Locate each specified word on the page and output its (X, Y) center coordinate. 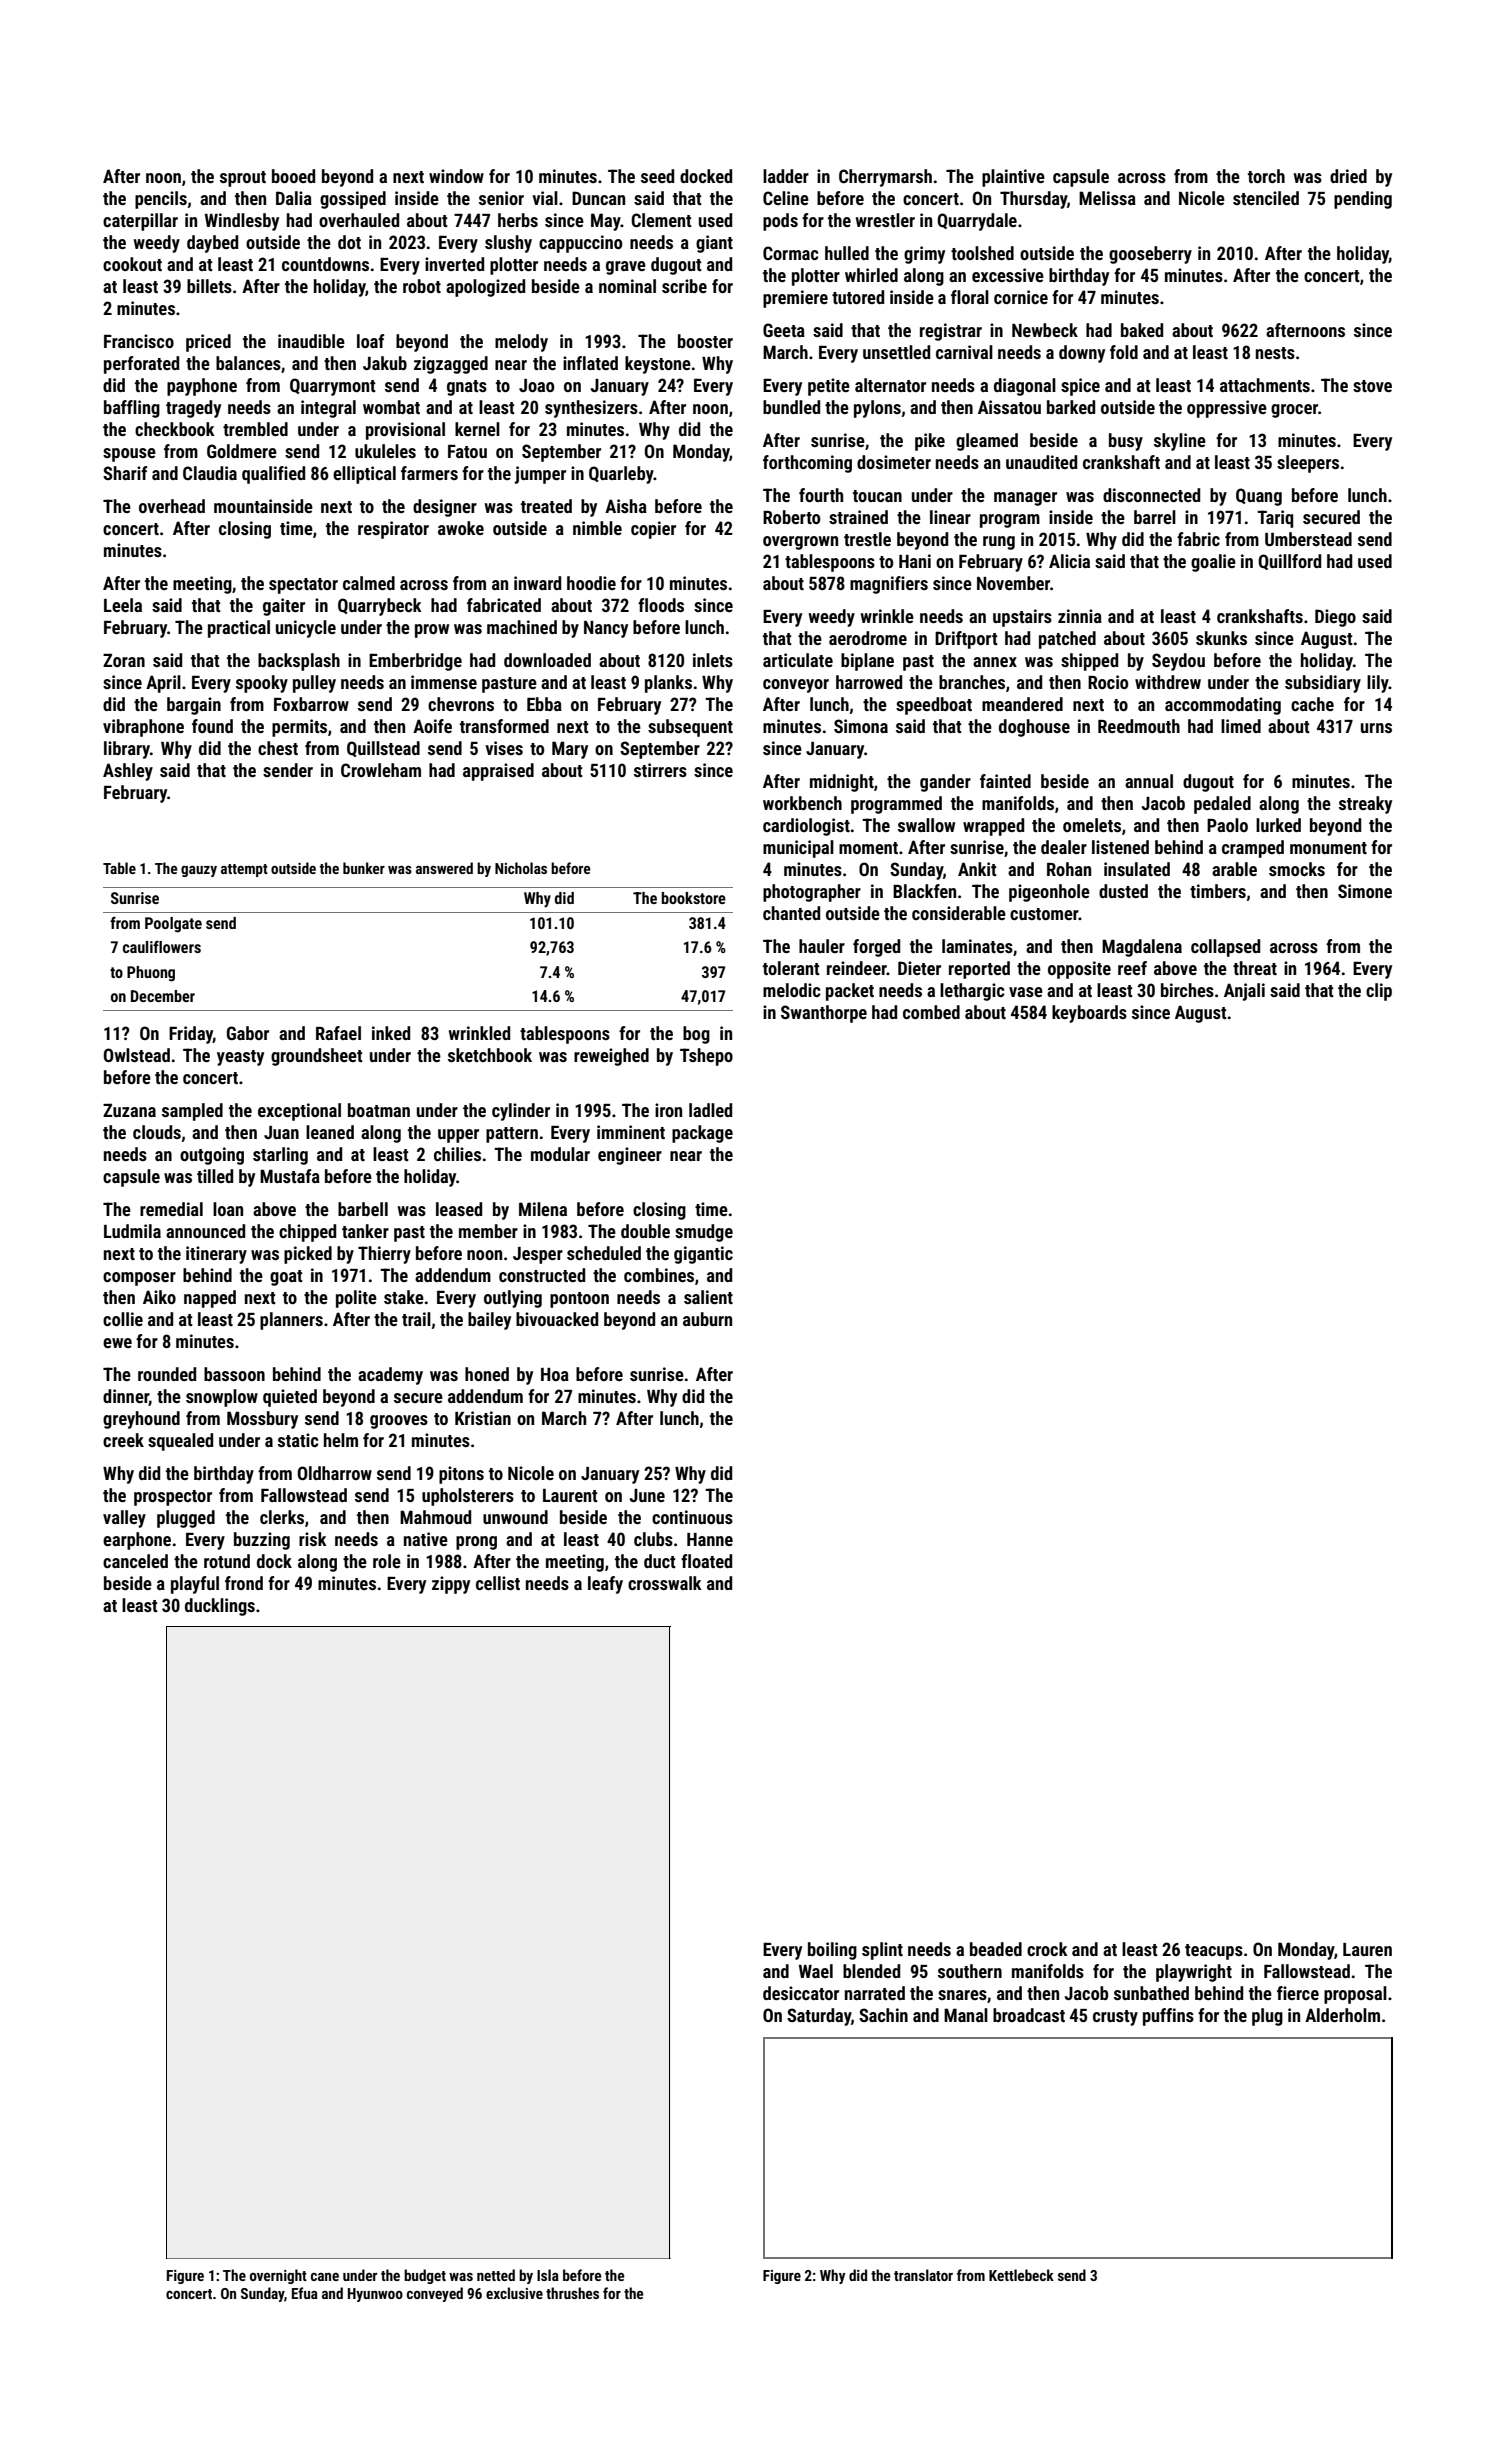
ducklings (220, 1607)
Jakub (385, 363)
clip (1379, 992)
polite (356, 1299)
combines (659, 1275)
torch (1266, 176)
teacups (1214, 1952)
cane (325, 2277)
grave (626, 268)
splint (882, 1951)
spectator (303, 586)
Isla (548, 2275)
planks (668, 684)
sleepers (1308, 464)
